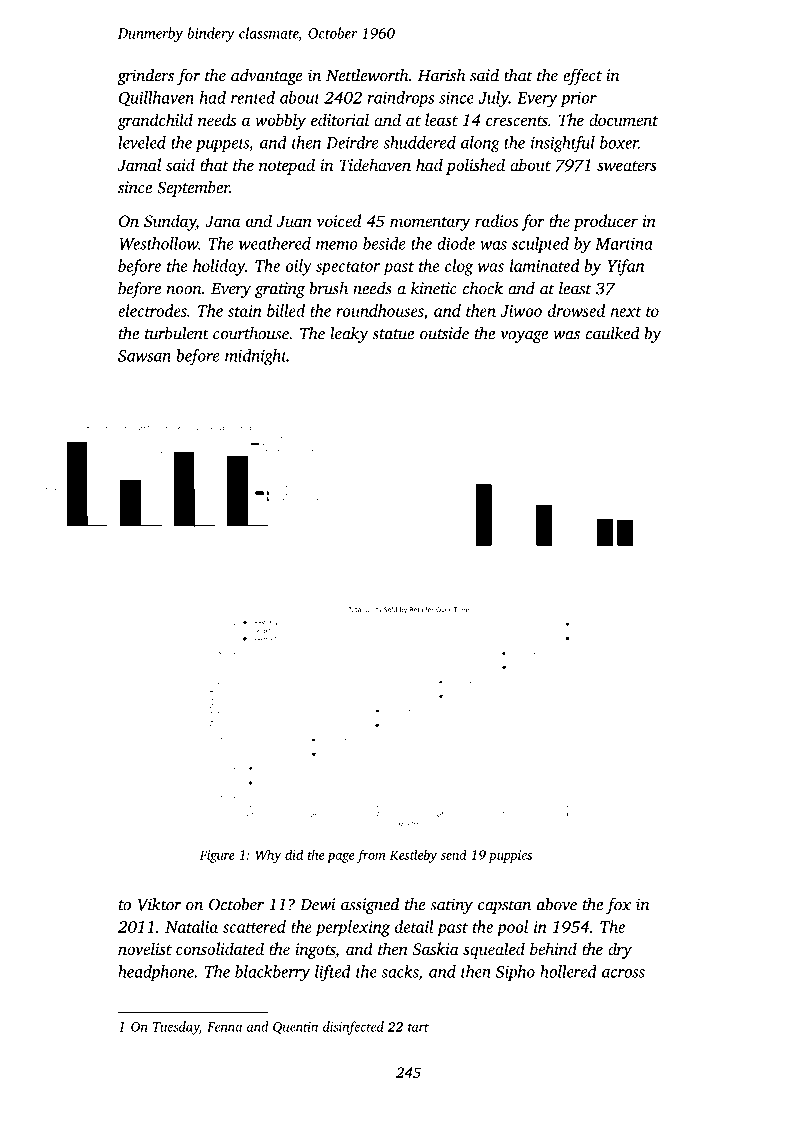 Image resolution: width=792 pixels, height=1124 pixels. Describe the element at coordinates (510, 856) in the screenshot. I see `puppies` at that location.
